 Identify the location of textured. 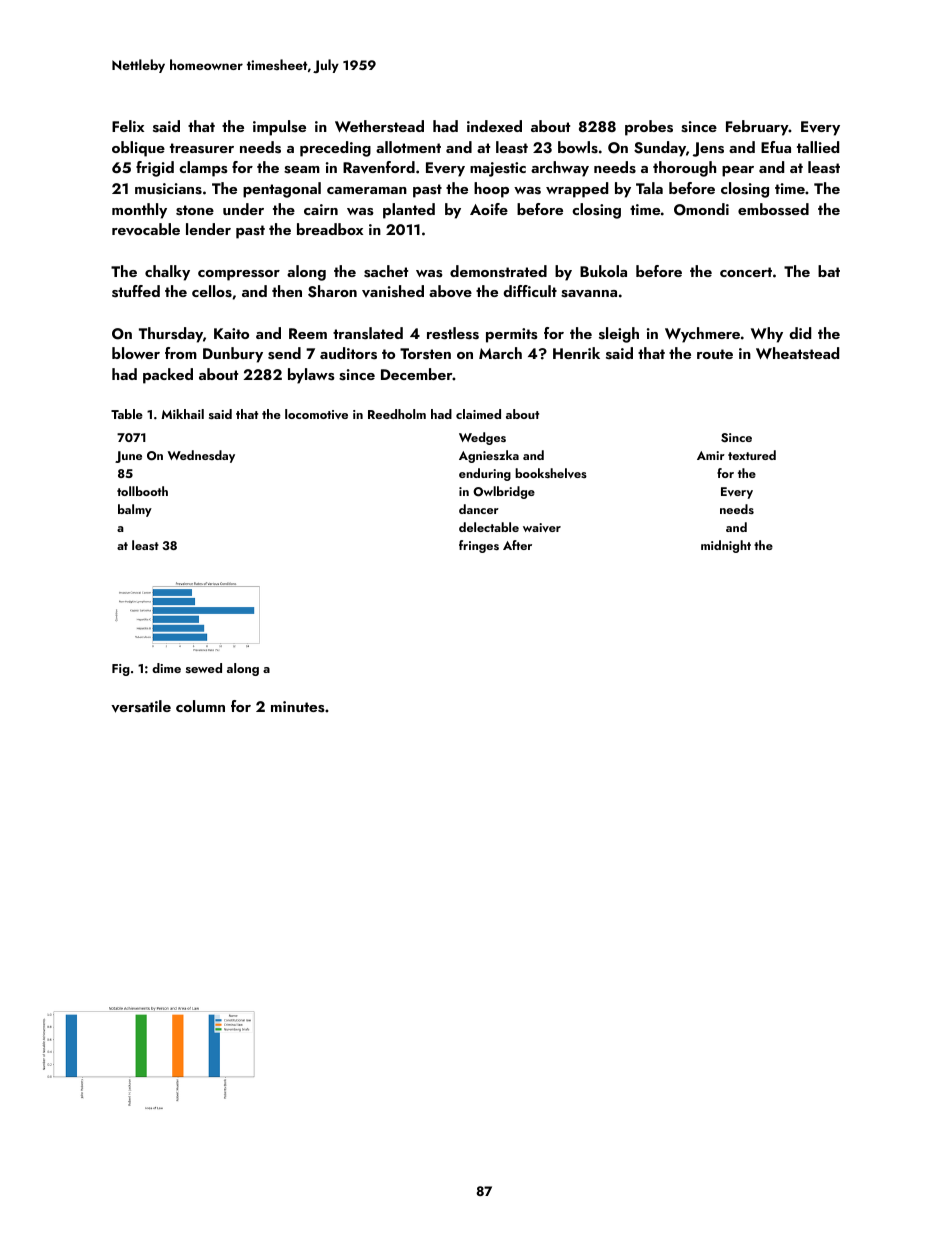
(752, 455).
